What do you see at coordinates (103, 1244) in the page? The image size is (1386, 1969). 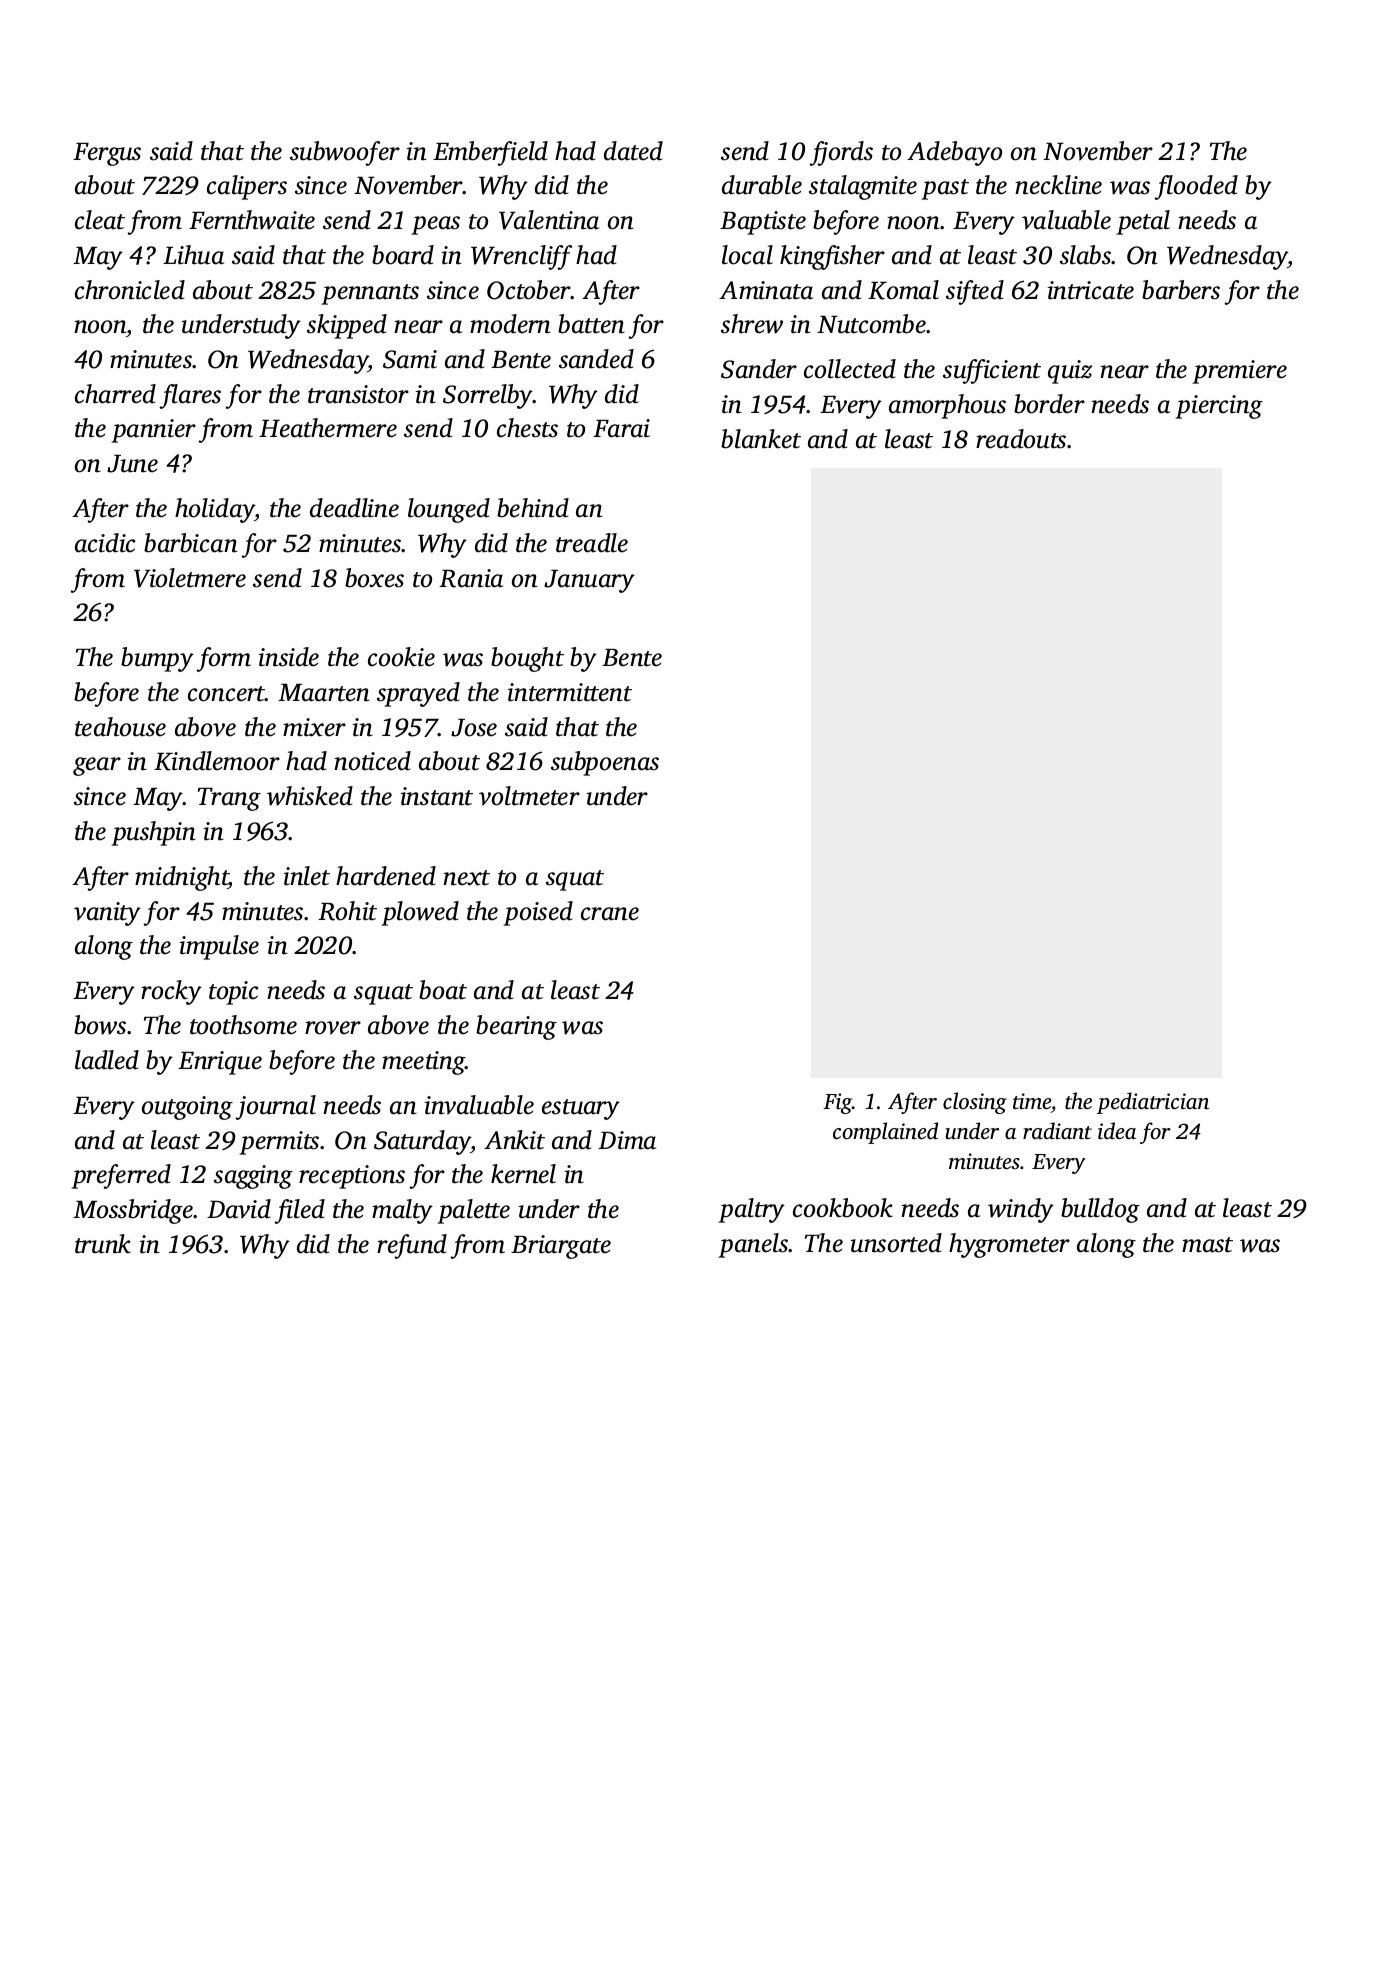 I see `trunk` at bounding box center [103, 1244].
